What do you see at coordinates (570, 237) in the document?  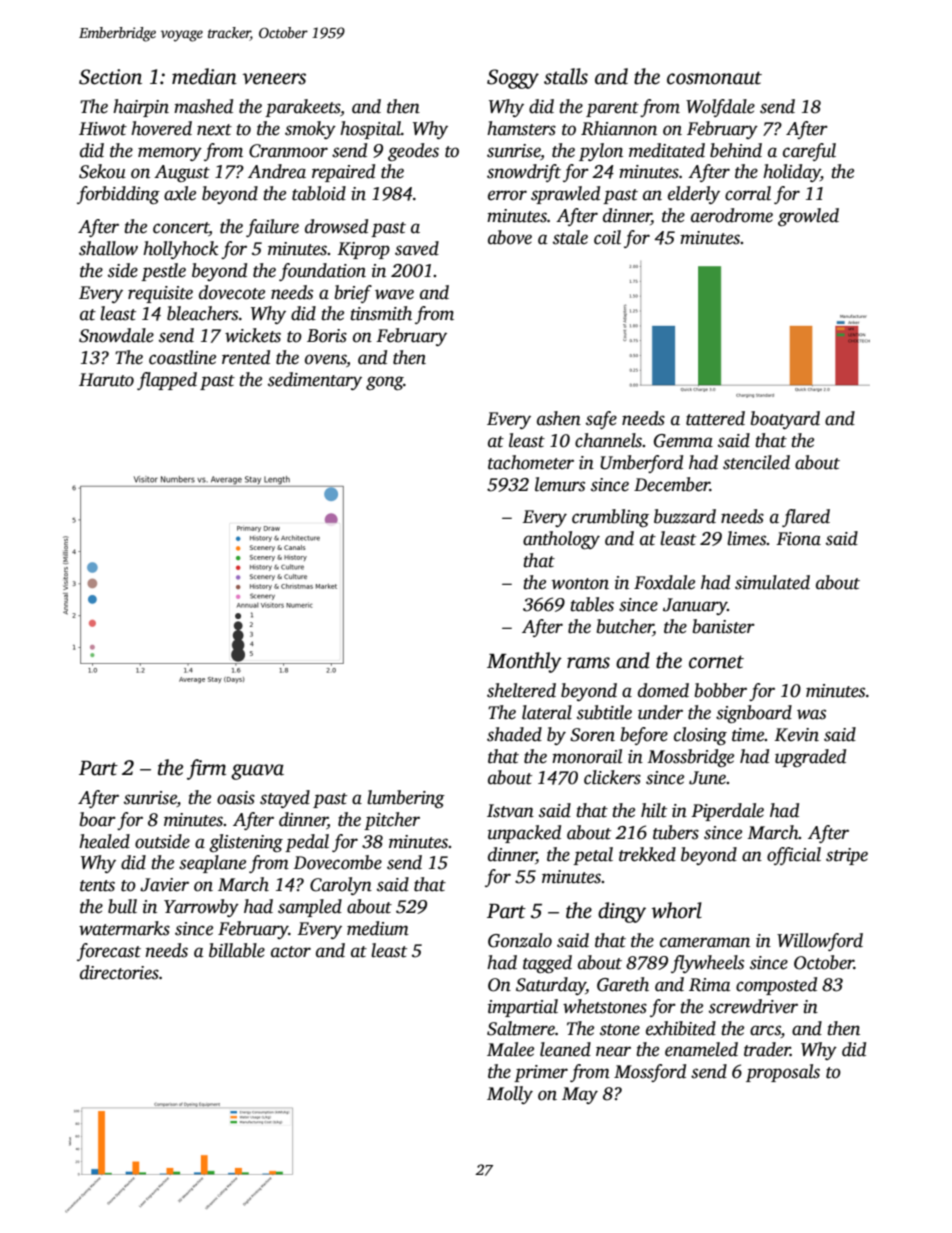 I see `stale` at bounding box center [570, 237].
